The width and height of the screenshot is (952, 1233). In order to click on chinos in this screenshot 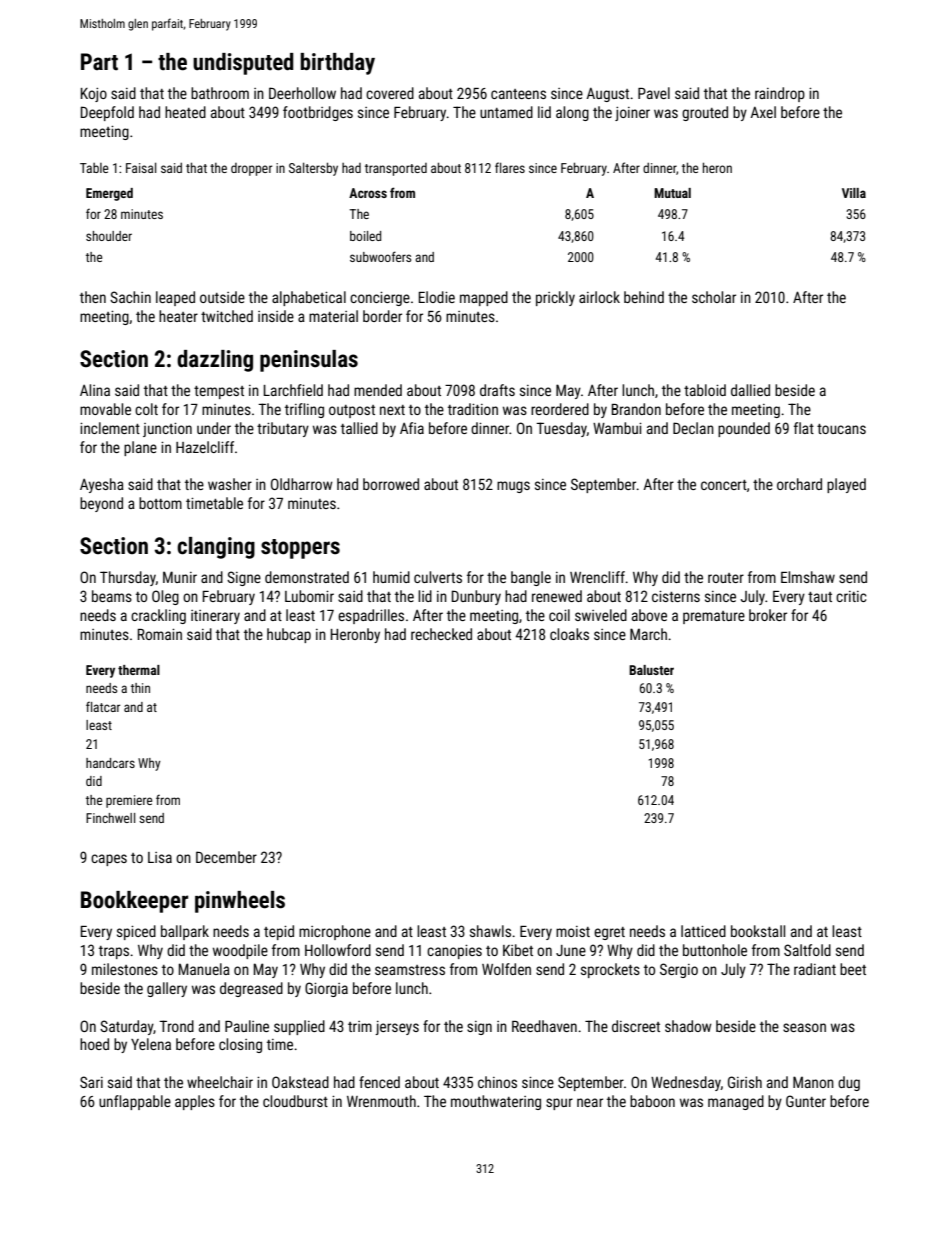, I will do `click(497, 1082)`.
